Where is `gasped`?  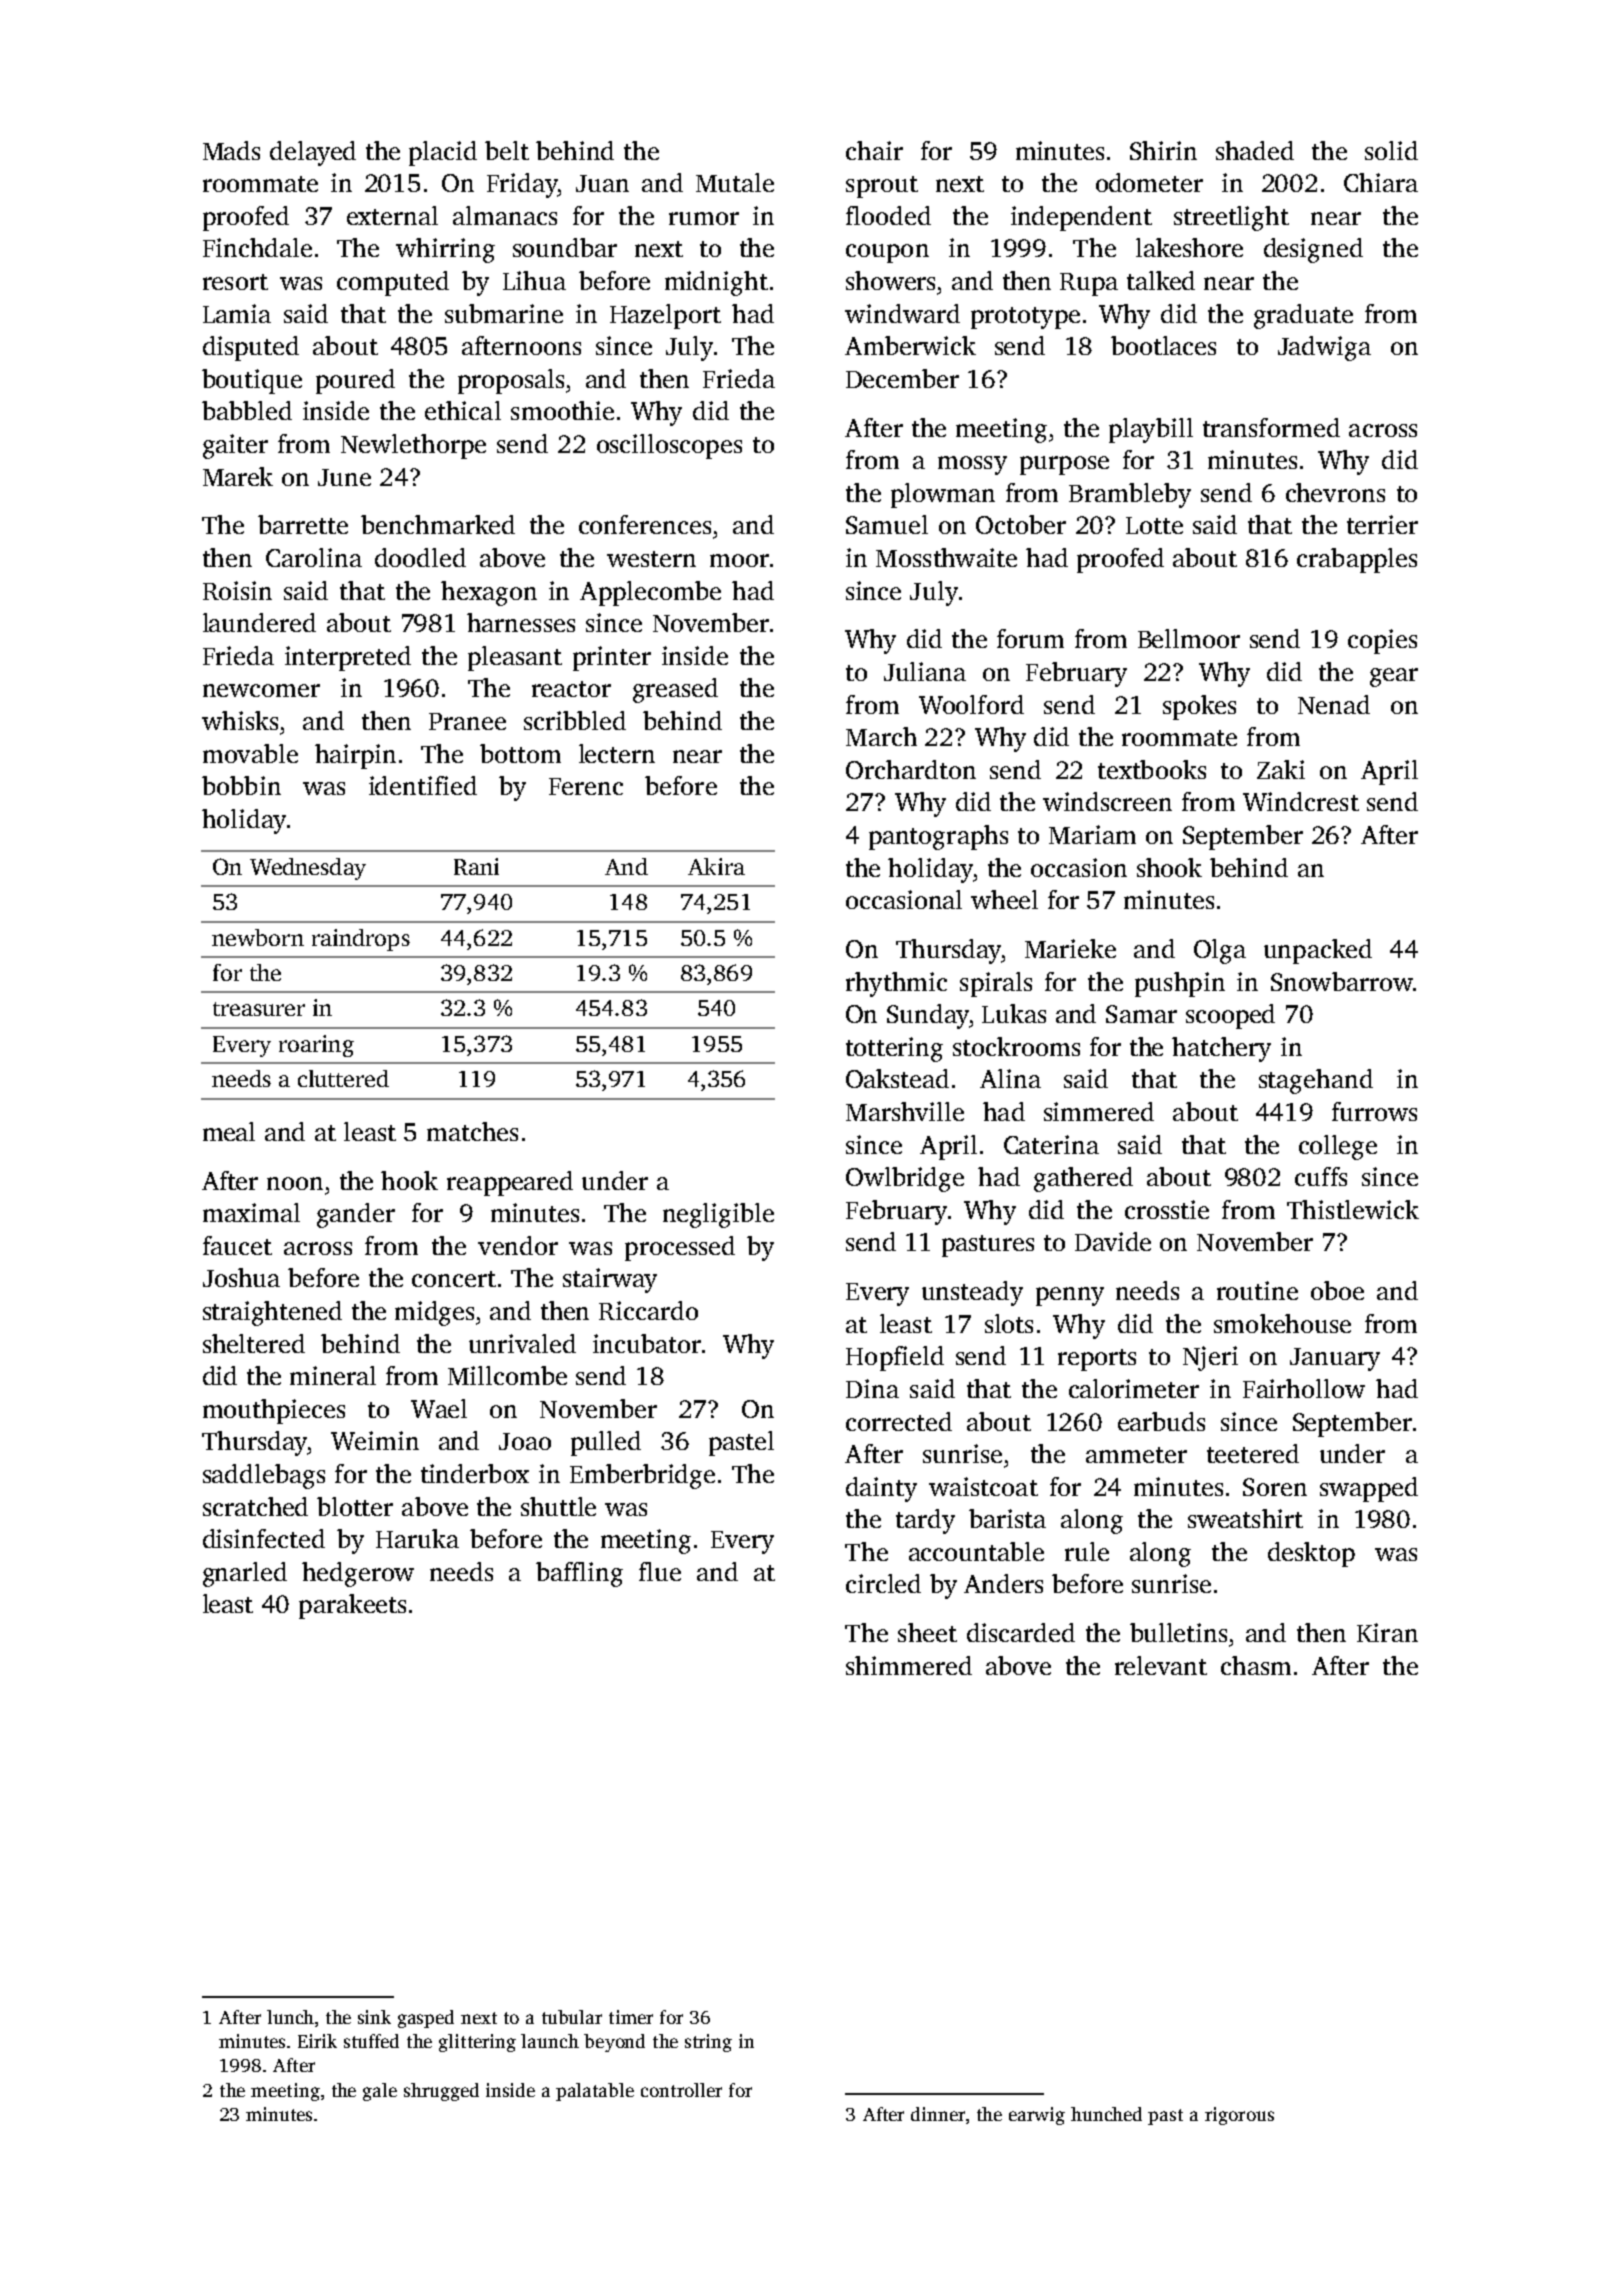
gasped is located at coordinates (426, 2019).
